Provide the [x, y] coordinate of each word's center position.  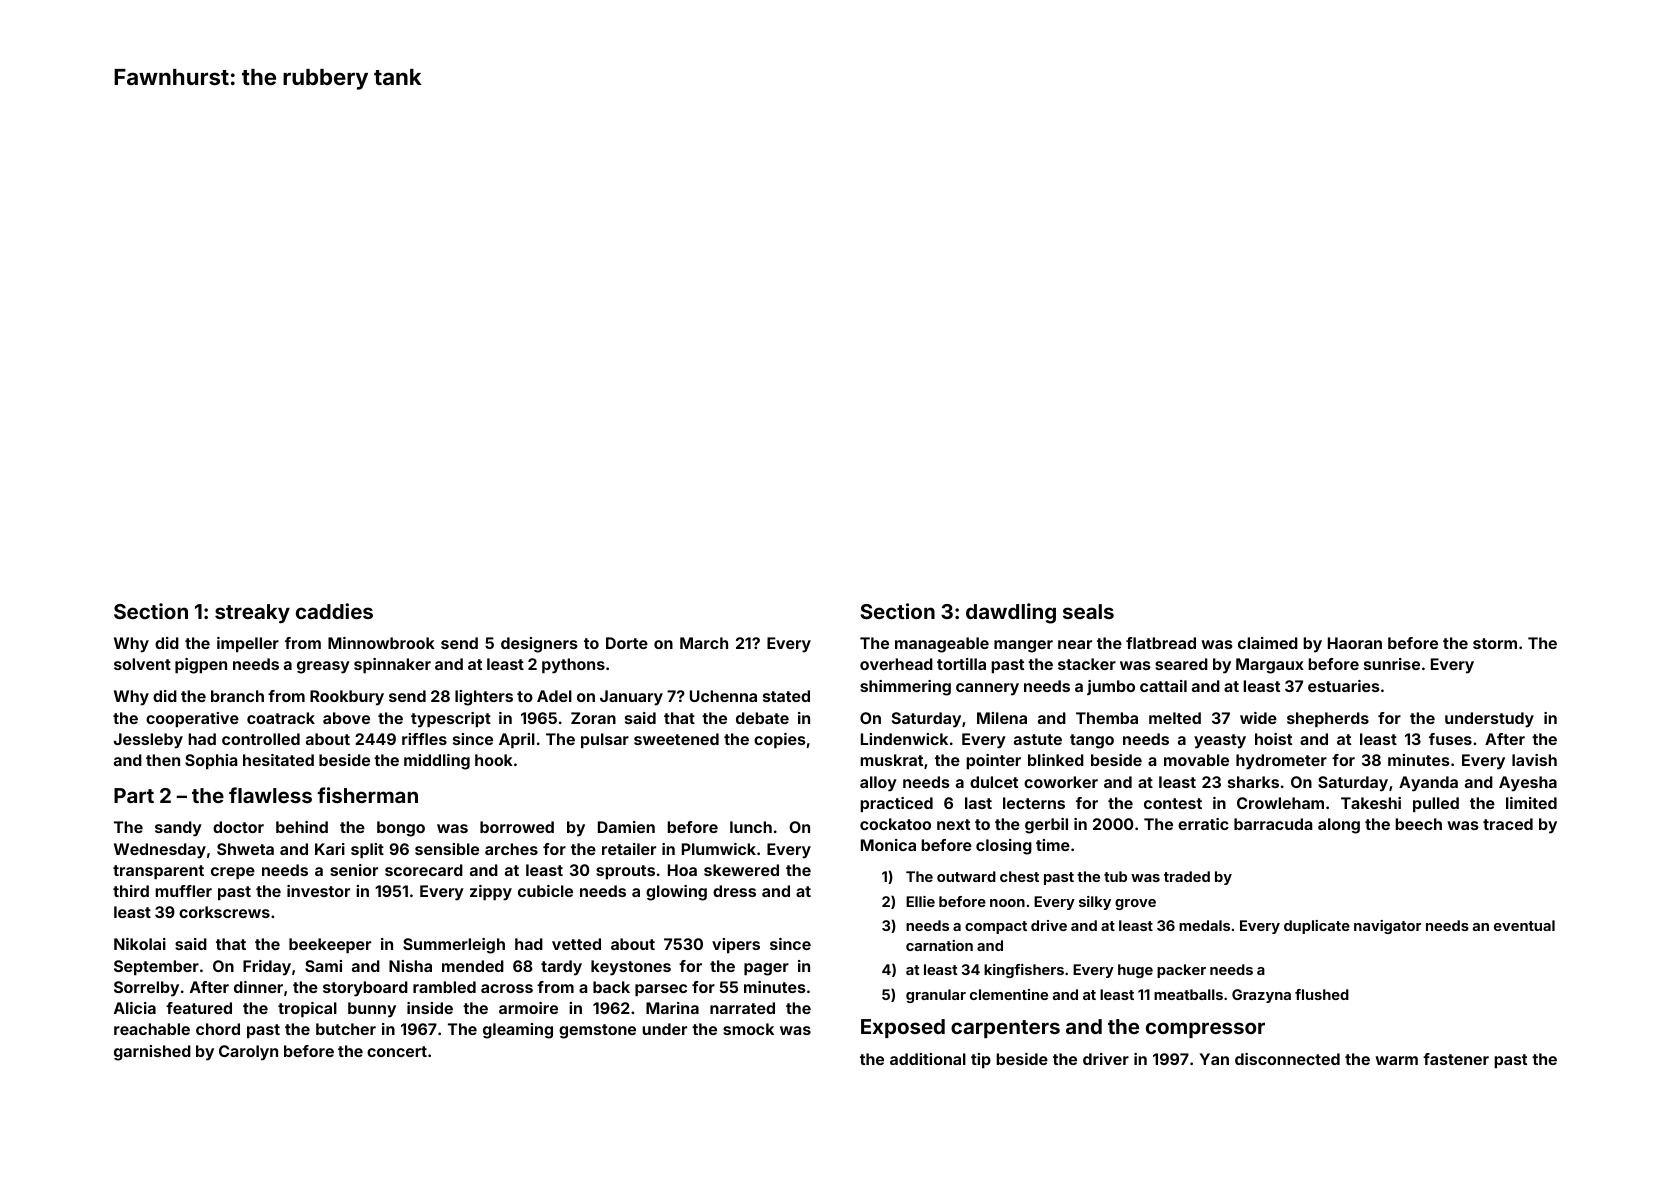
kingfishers [1024, 971]
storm [1495, 643]
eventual [1524, 925]
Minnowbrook [381, 643]
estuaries [1344, 686]
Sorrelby [146, 989]
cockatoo [895, 824]
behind [302, 827]
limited [1531, 803]
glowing [676, 893]
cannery [987, 689]
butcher [346, 1029]
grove [1135, 904]
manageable [942, 645]
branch [237, 696]
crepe [233, 873]
